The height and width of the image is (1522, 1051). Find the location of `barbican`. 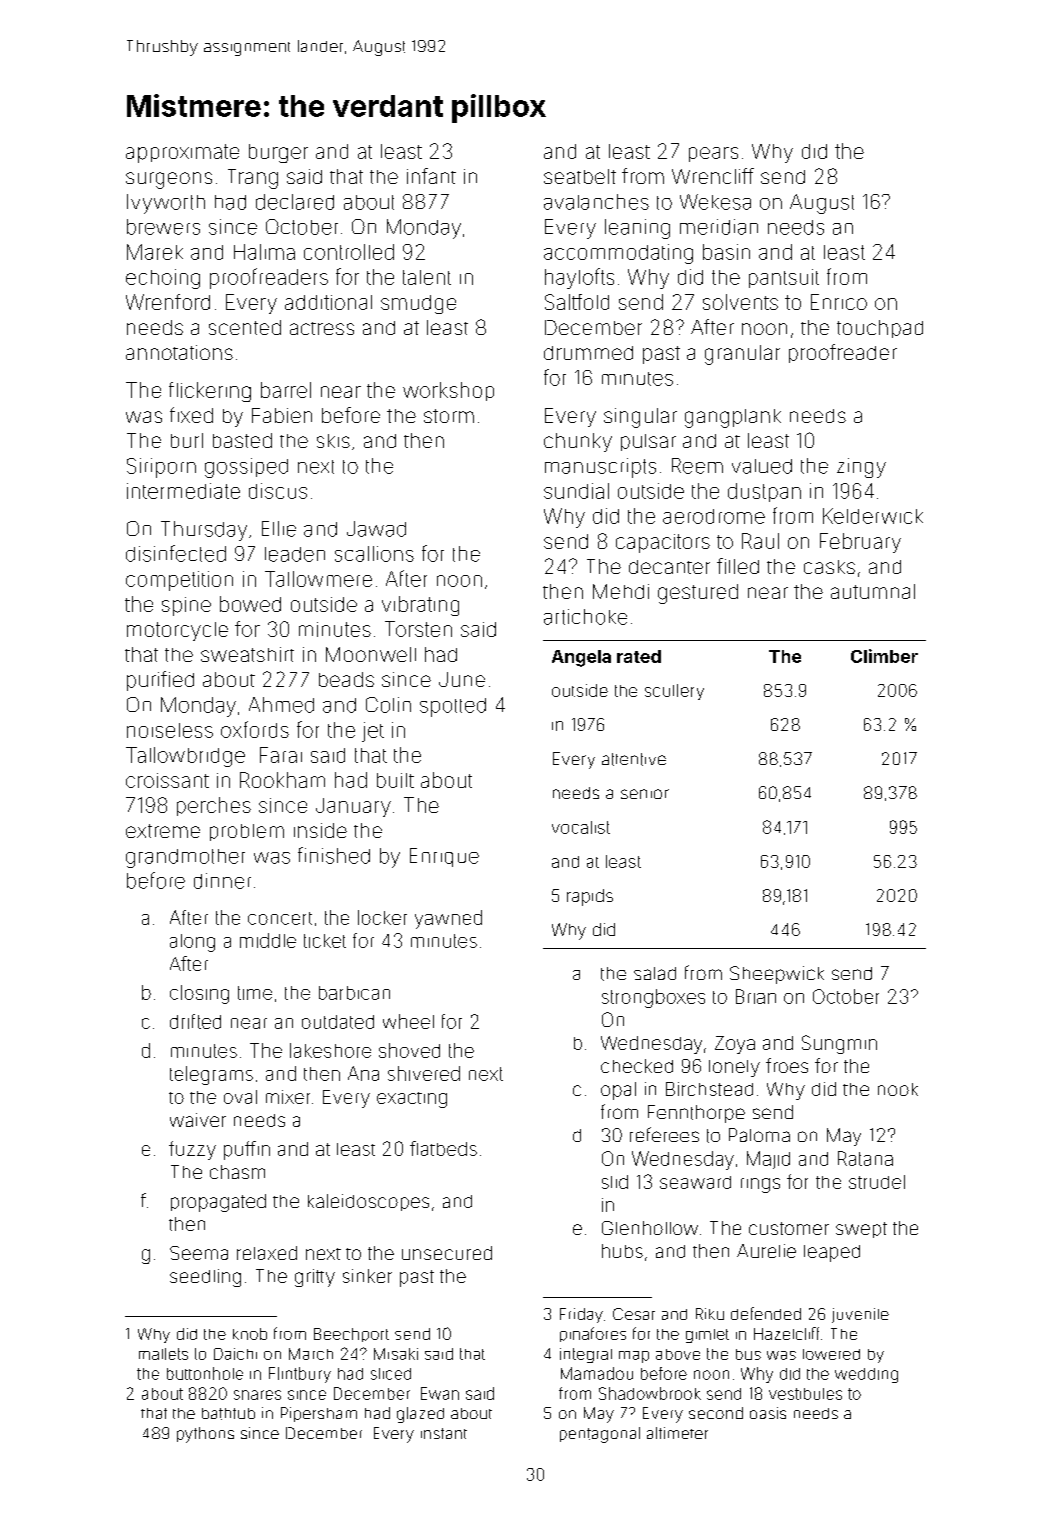

barbican is located at coordinates (354, 993).
